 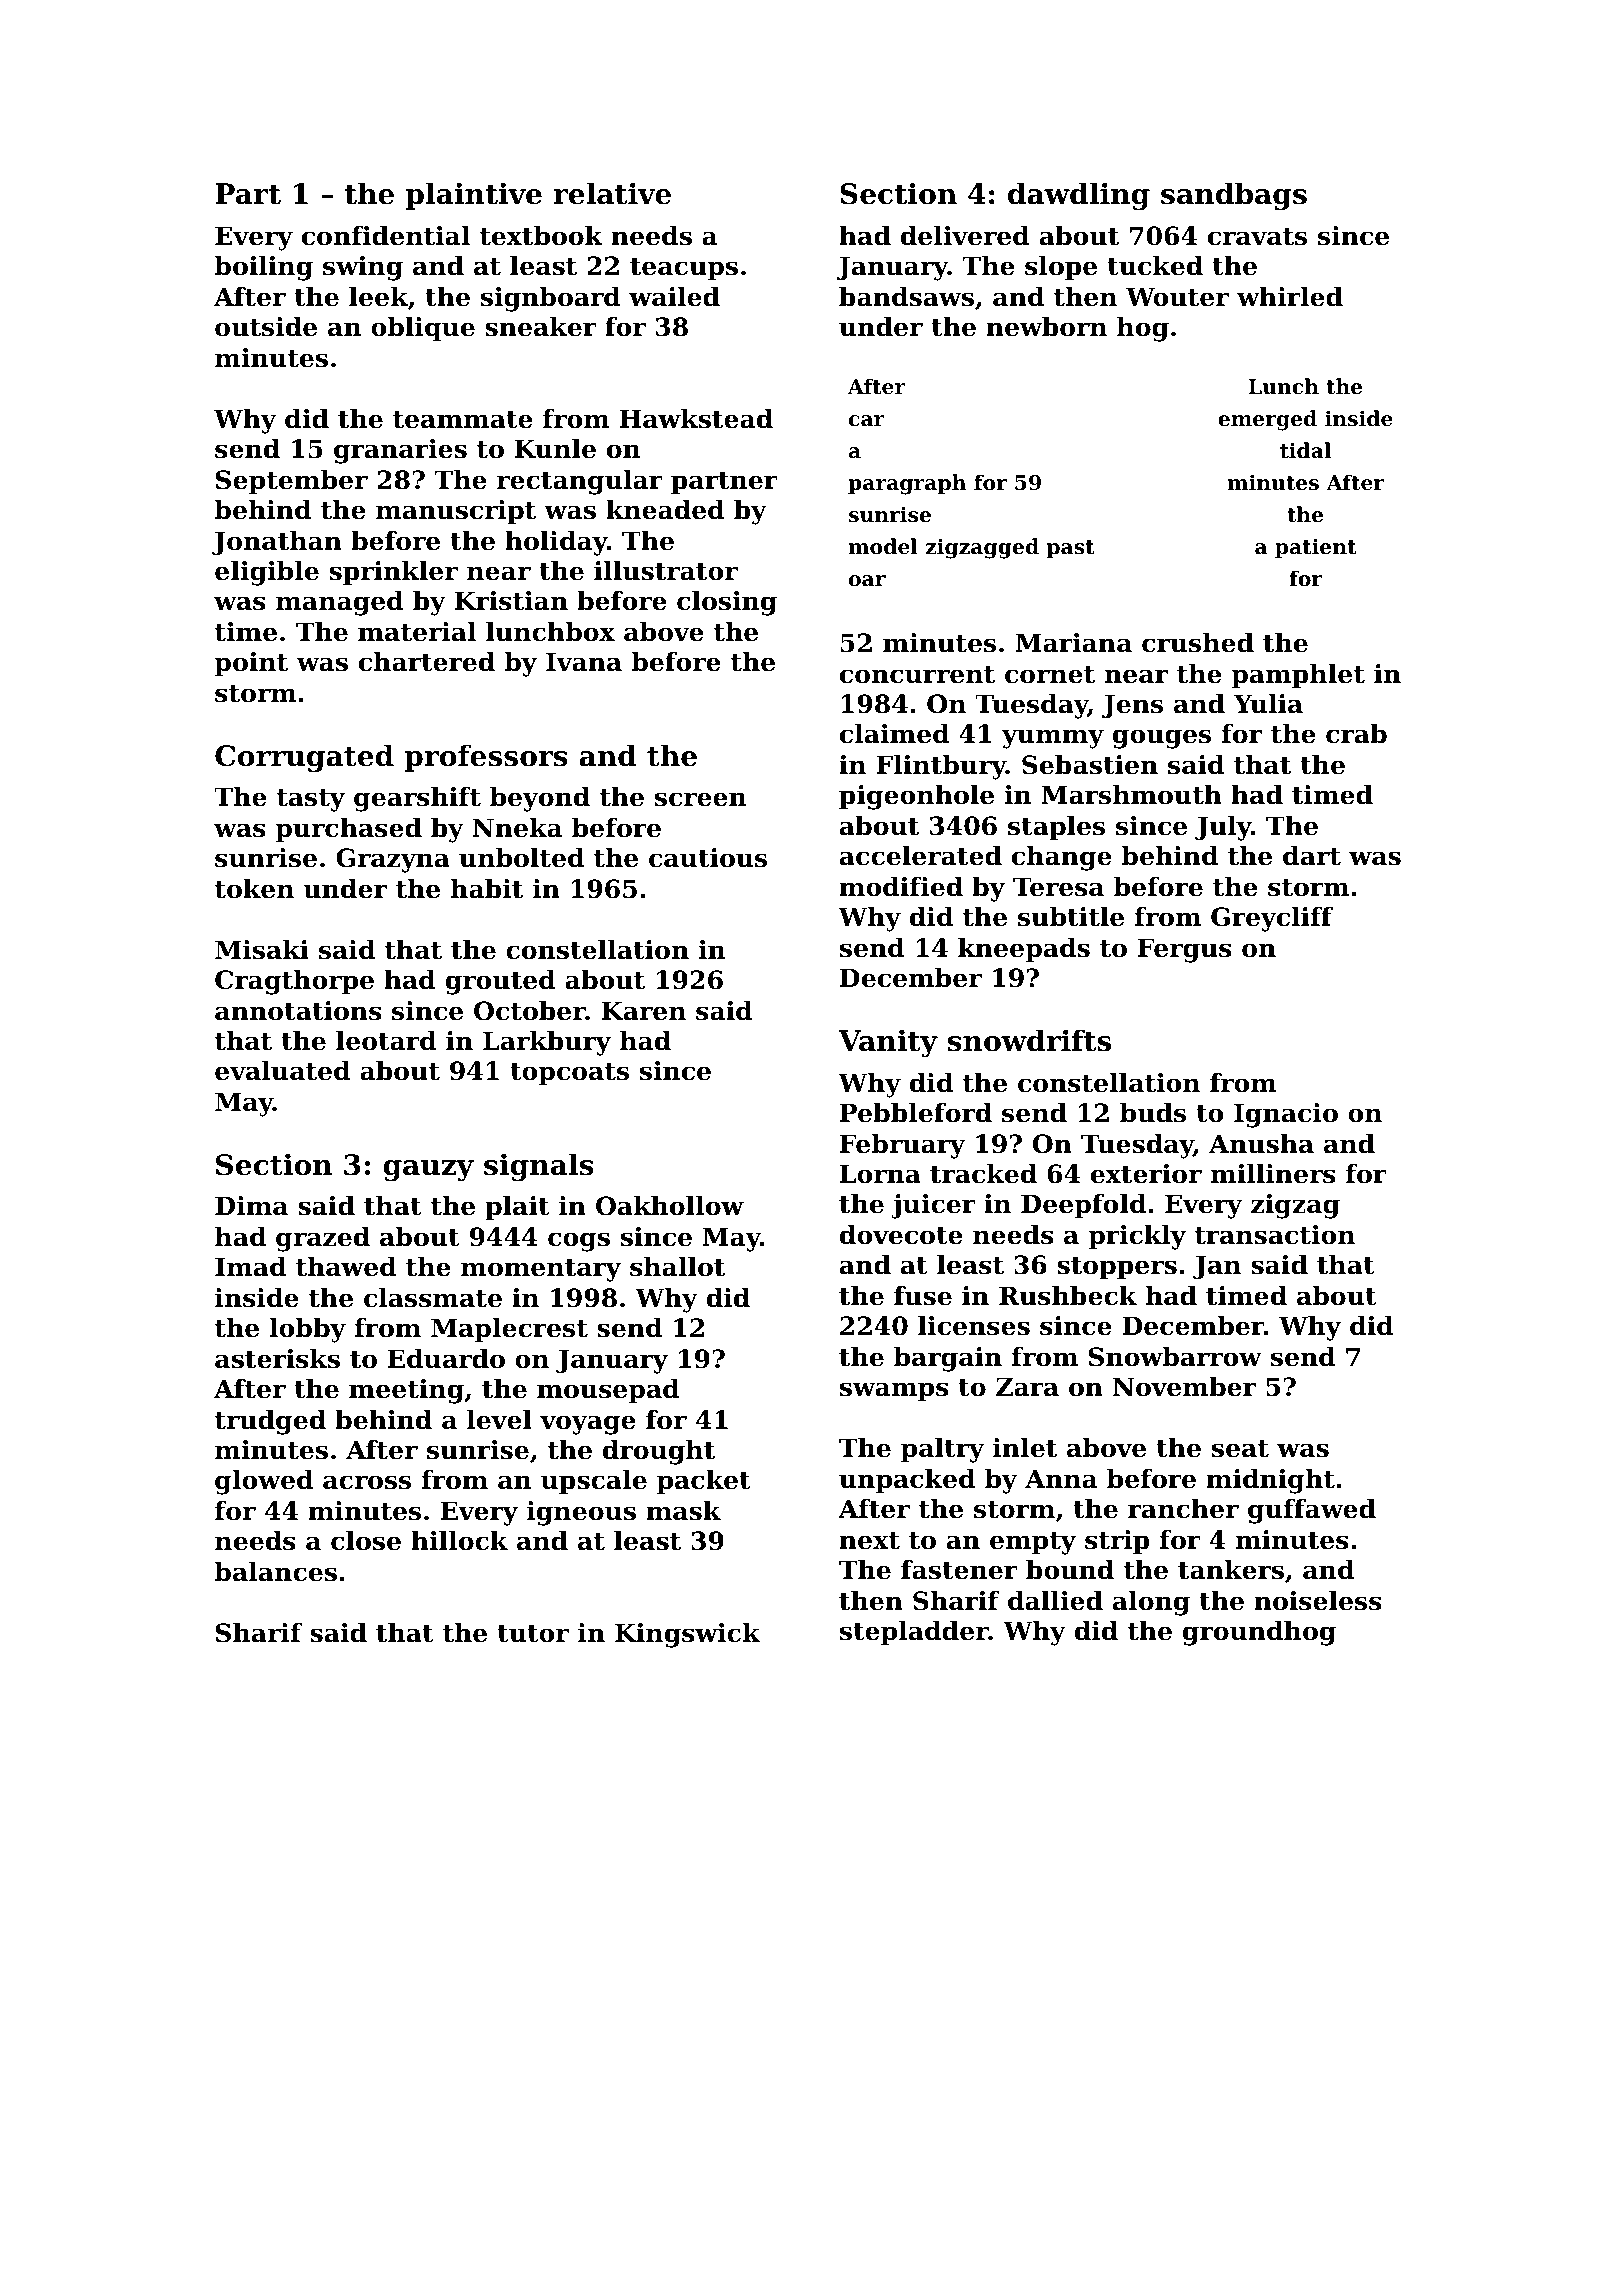 I want to click on outside, so click(x=266, y=327).
